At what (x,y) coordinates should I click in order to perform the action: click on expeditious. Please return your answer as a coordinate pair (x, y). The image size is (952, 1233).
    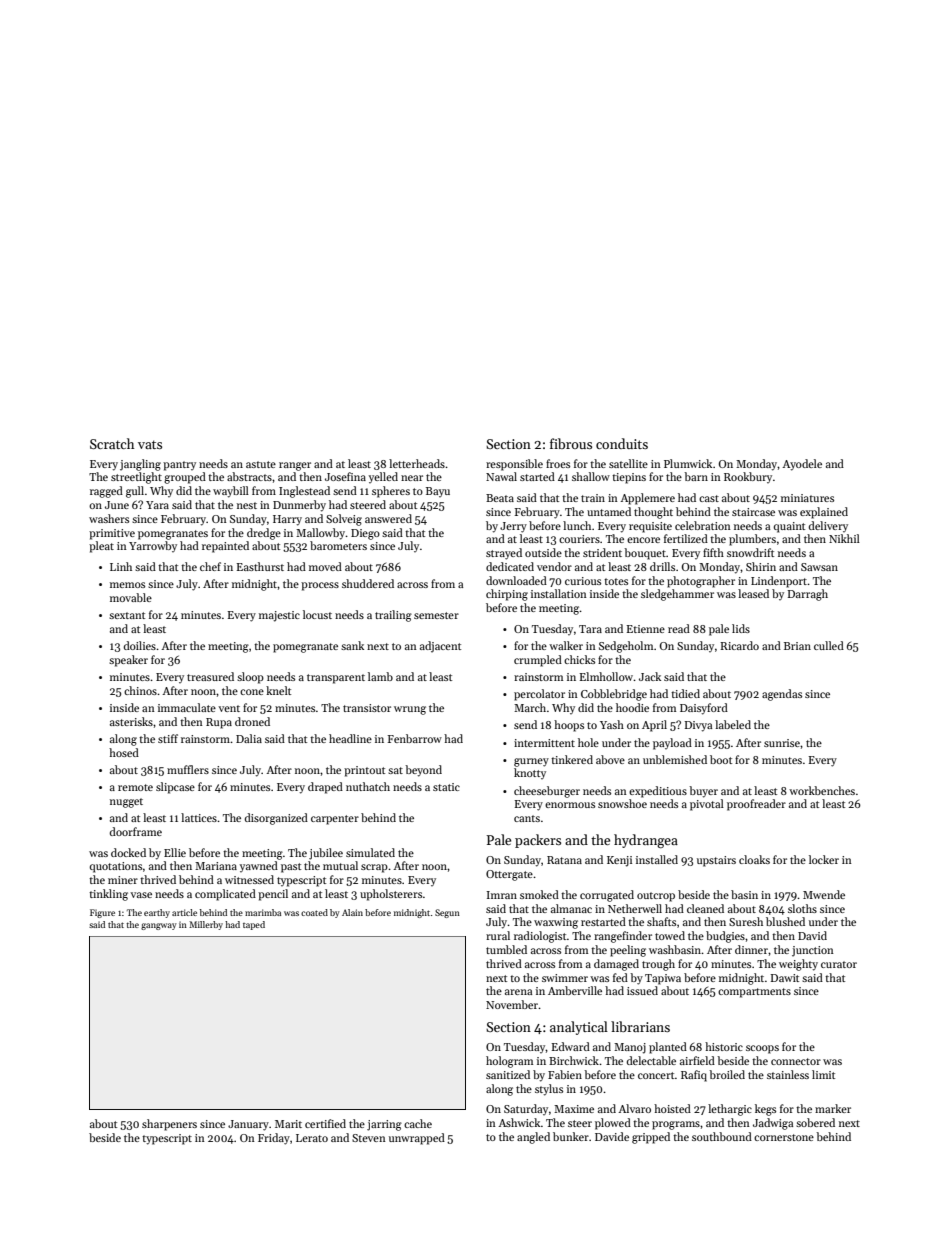
    Looking at the image, I should click on (658, 792).
